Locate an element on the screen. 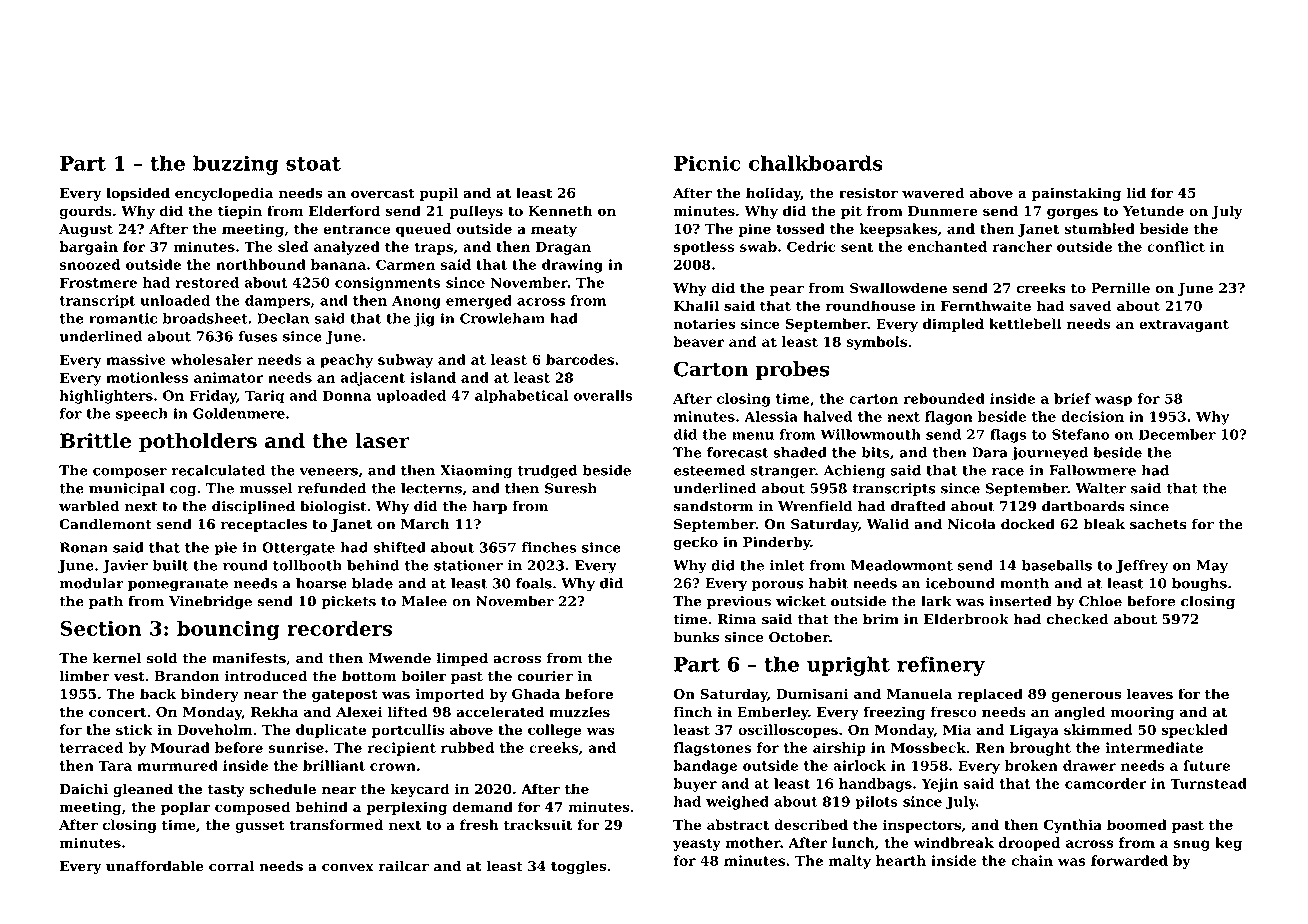  Ronan is located at coordinates (84, 547).
